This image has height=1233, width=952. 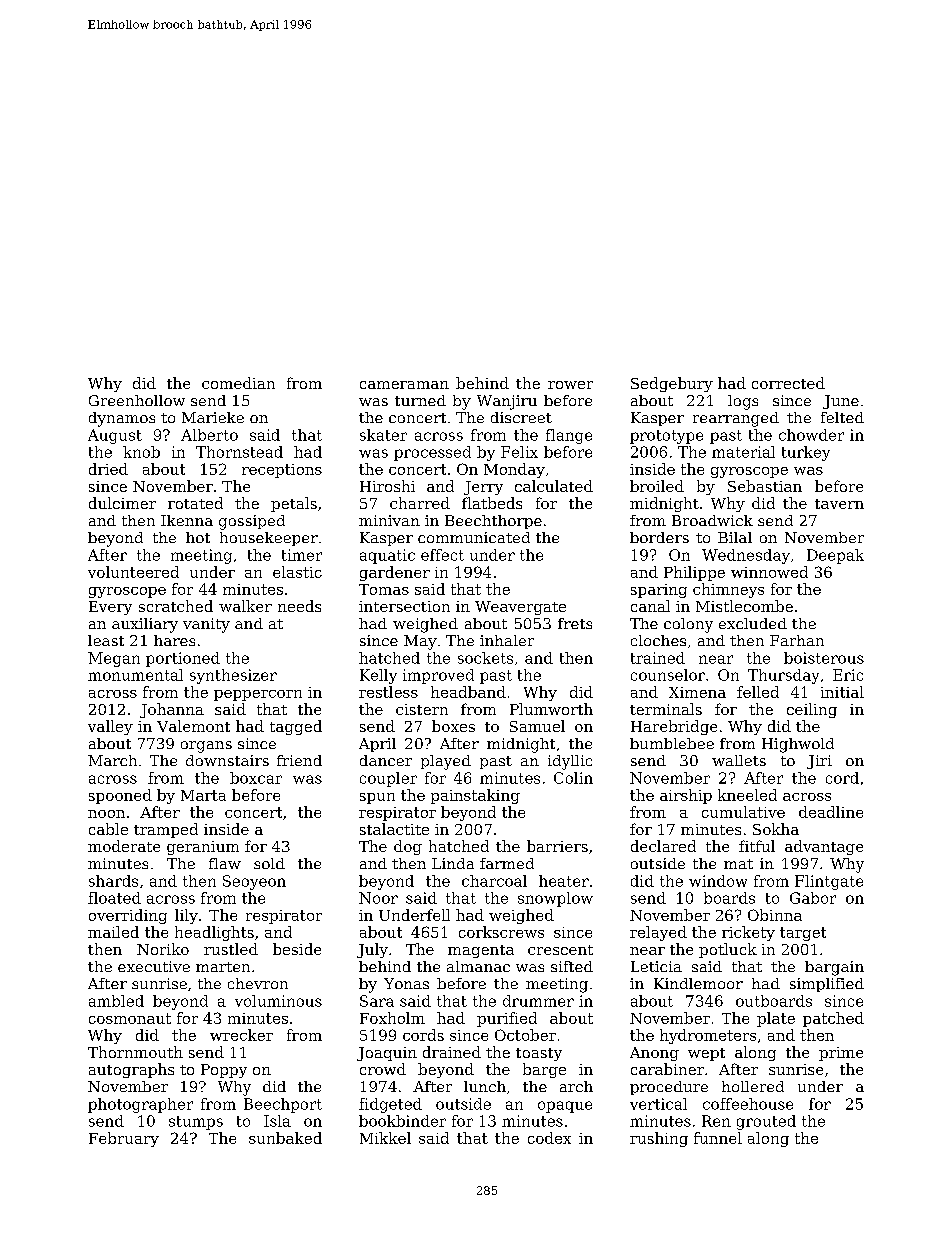 I want to click on Weavergate, so click(x=520, y=608).
